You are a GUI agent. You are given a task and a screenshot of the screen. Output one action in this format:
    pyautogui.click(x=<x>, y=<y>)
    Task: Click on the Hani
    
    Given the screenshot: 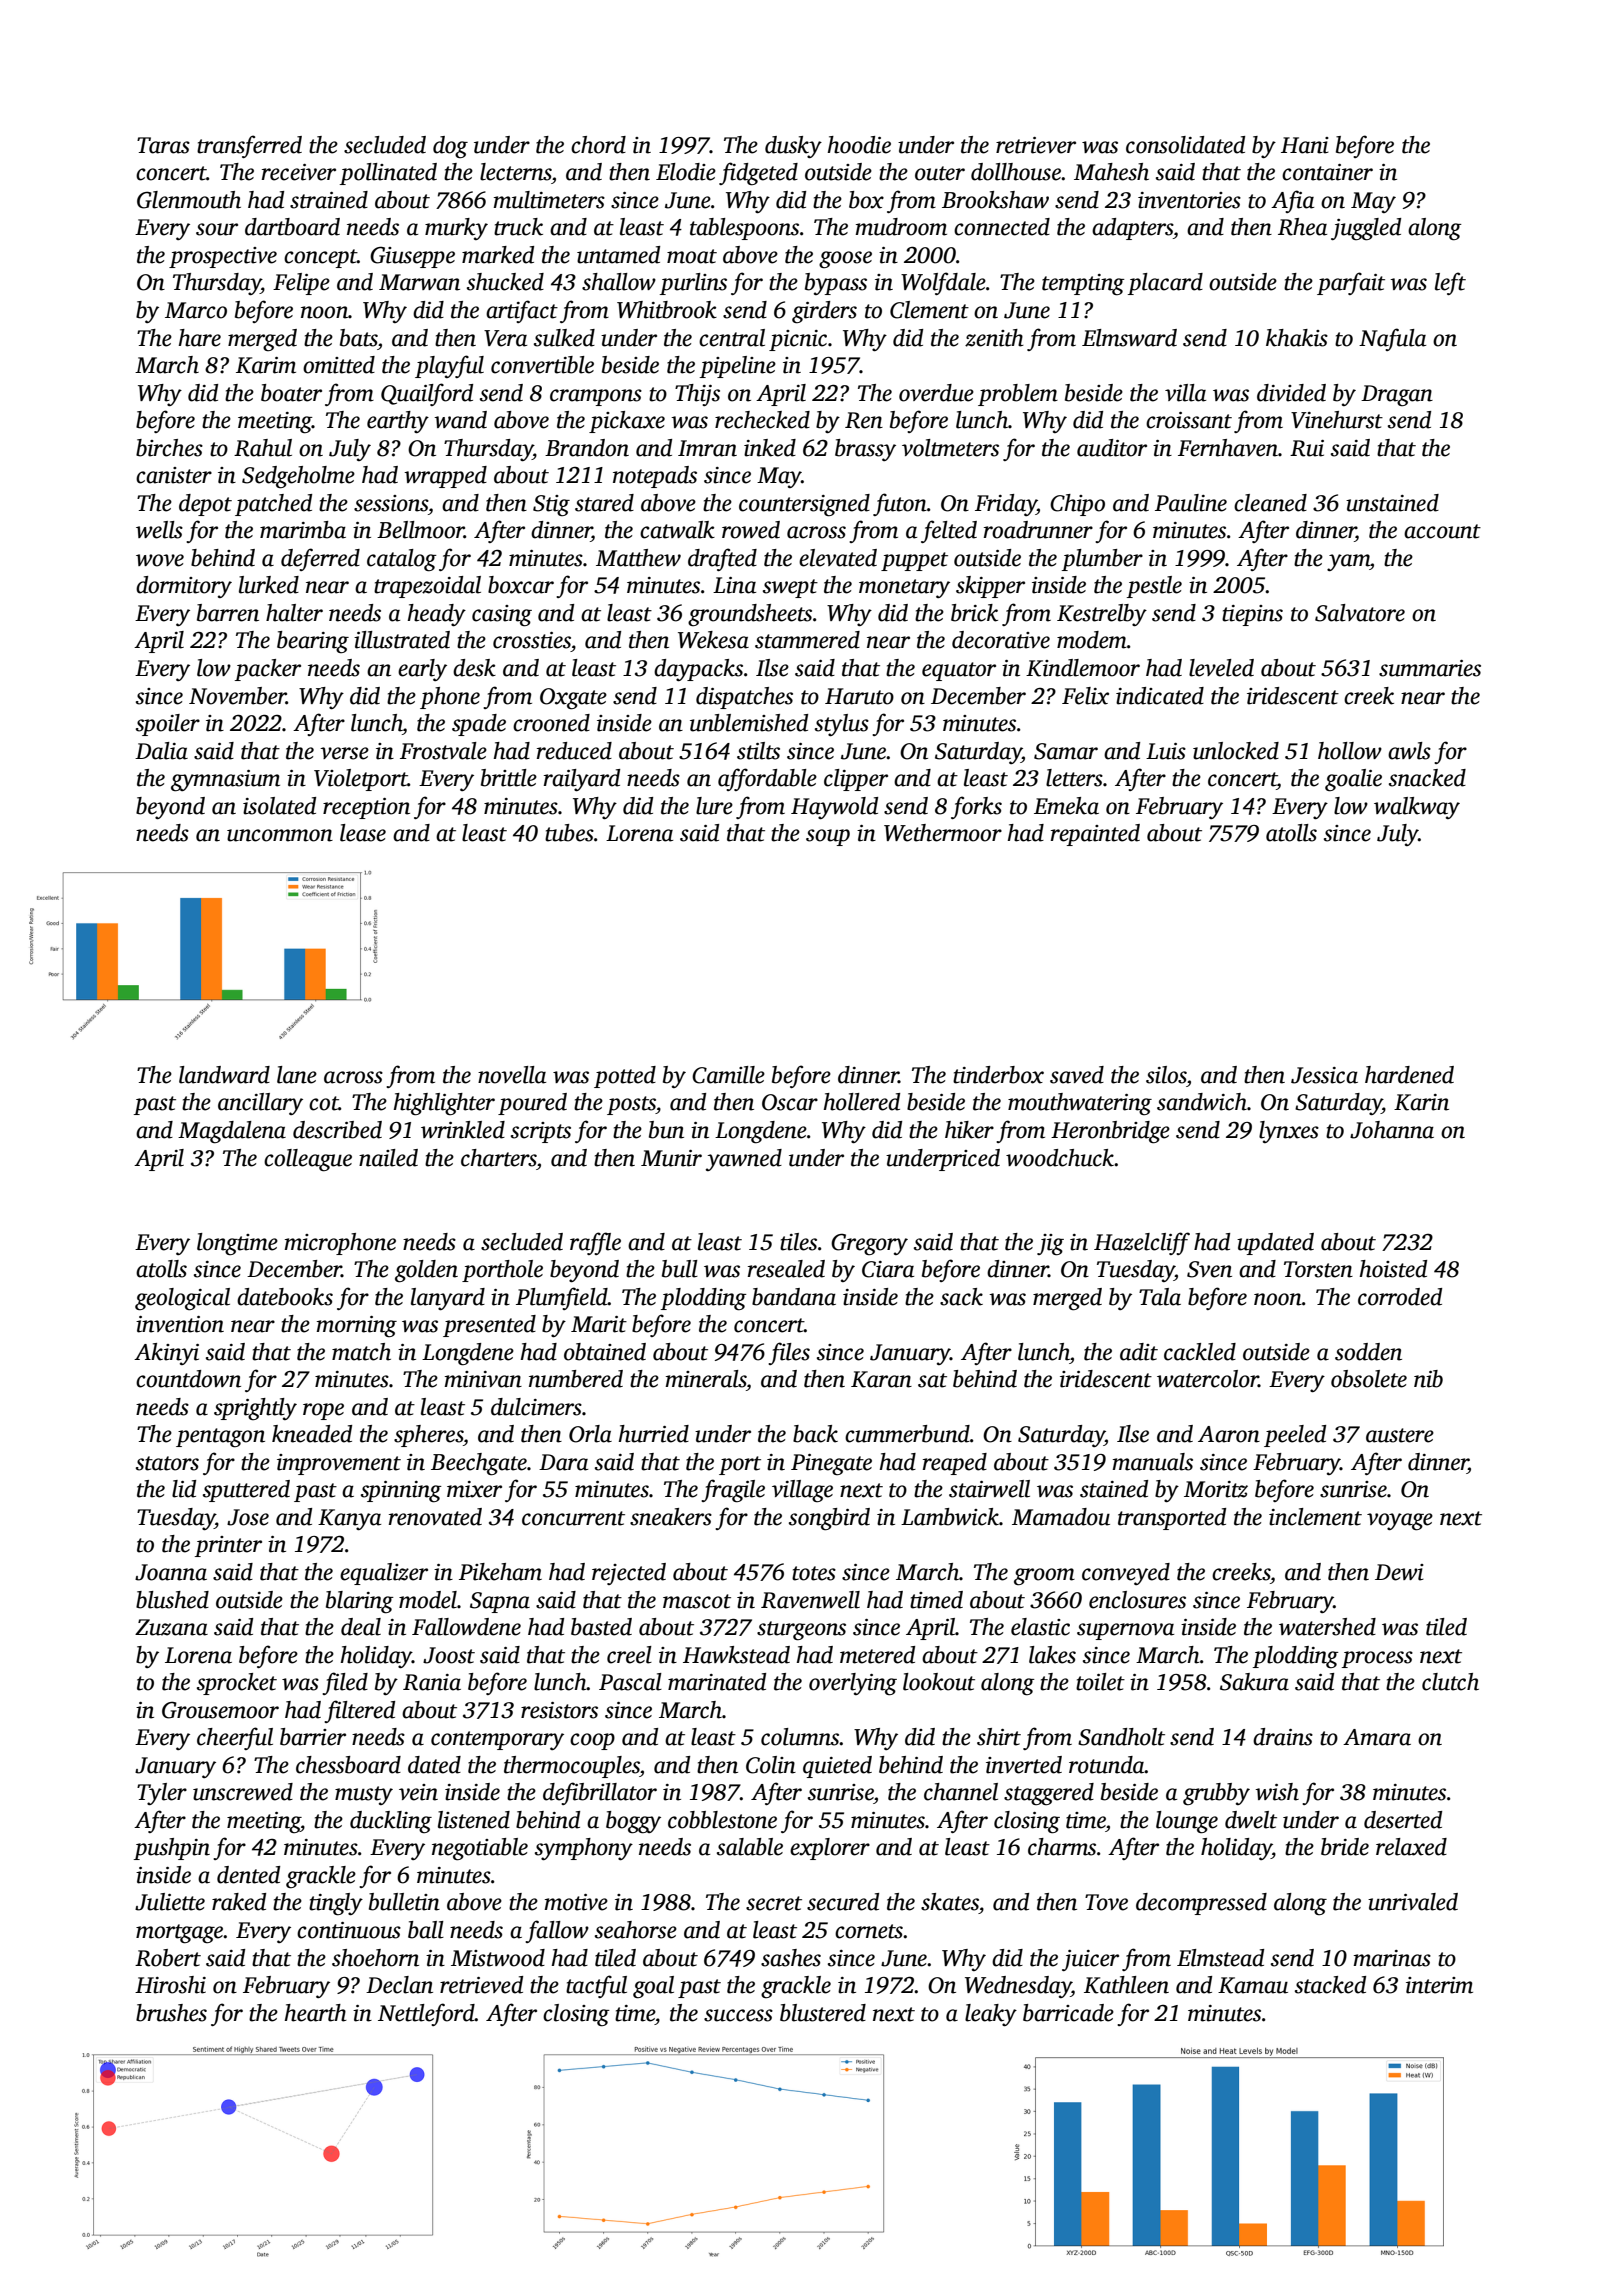 What is the action you would take?
    pyautogui.click(x=1305, y=145)
